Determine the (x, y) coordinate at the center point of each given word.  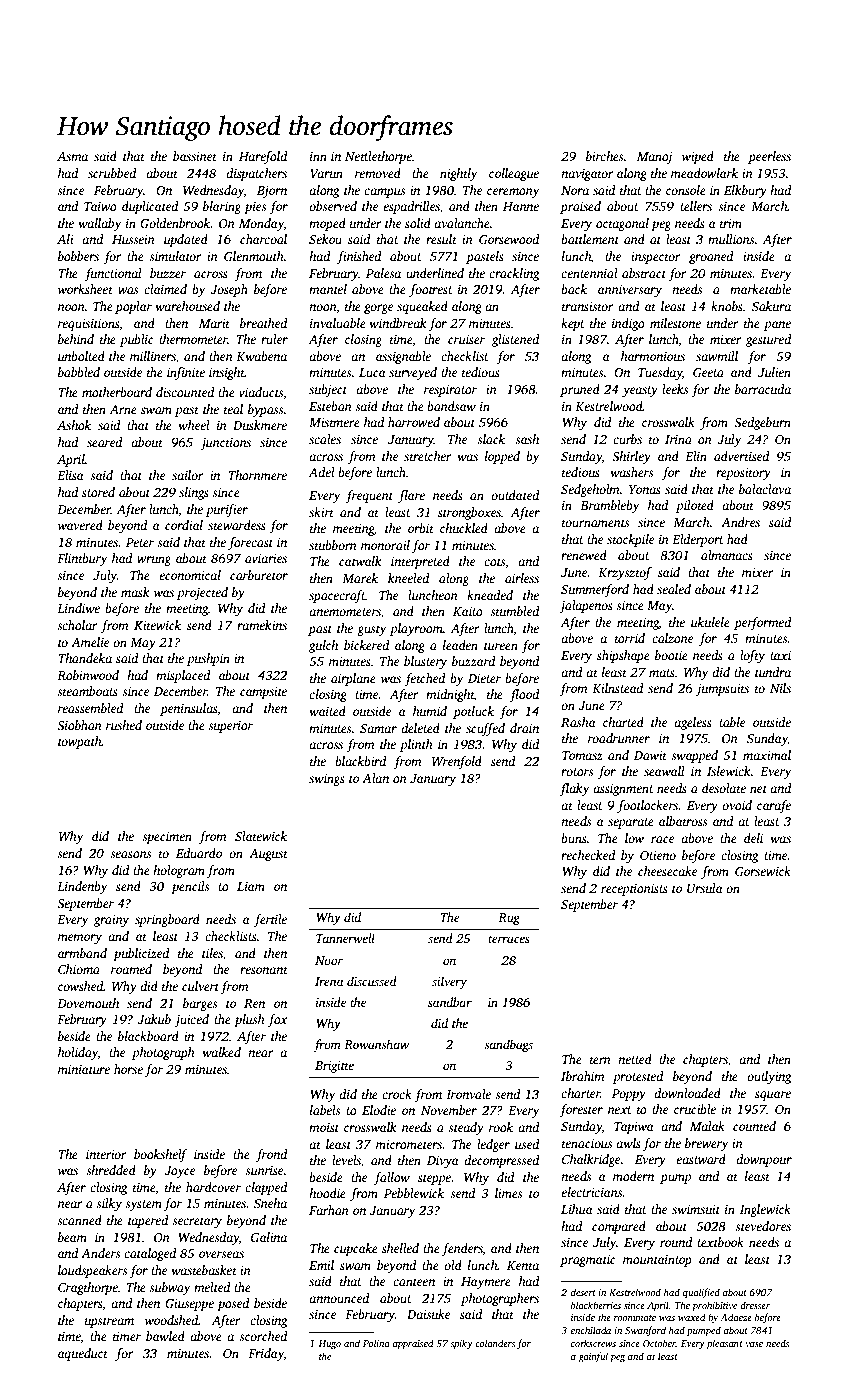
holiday (78, 1053)
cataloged (150, 1254)
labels (325, 1110)
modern (633, 1176)
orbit (421, 528)
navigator (587, 175)
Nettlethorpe (378, 157)
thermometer (193, 339)
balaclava (765, 489)
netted (635, 1059)
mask (135, 592)
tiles (212, 953)
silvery (449, 982)
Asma (72, 156)
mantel (328, 289)
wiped (698, 157)
